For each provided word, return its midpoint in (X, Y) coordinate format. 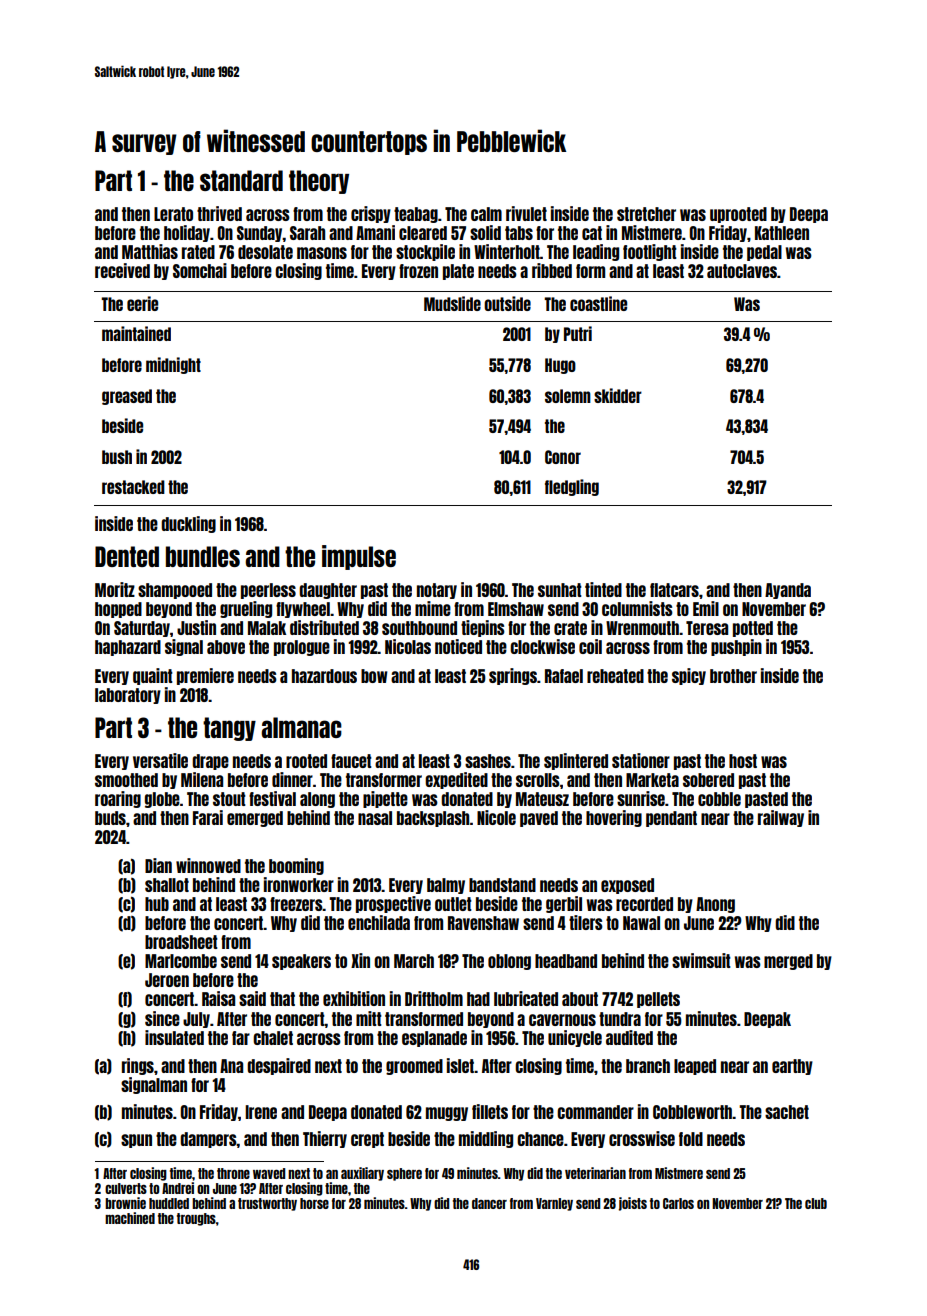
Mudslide (452, 303)
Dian (158, 865)
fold (691, 1139)
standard (241, 180)
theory (319, 182)
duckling (188, 524)
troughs (196, 1219)
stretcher (646, 214)
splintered (576, 761)
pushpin (736, 647)
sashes (488, 761)
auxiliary (362, 1174)
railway (781, 818)
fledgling (572, 487)
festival (272, 798)
